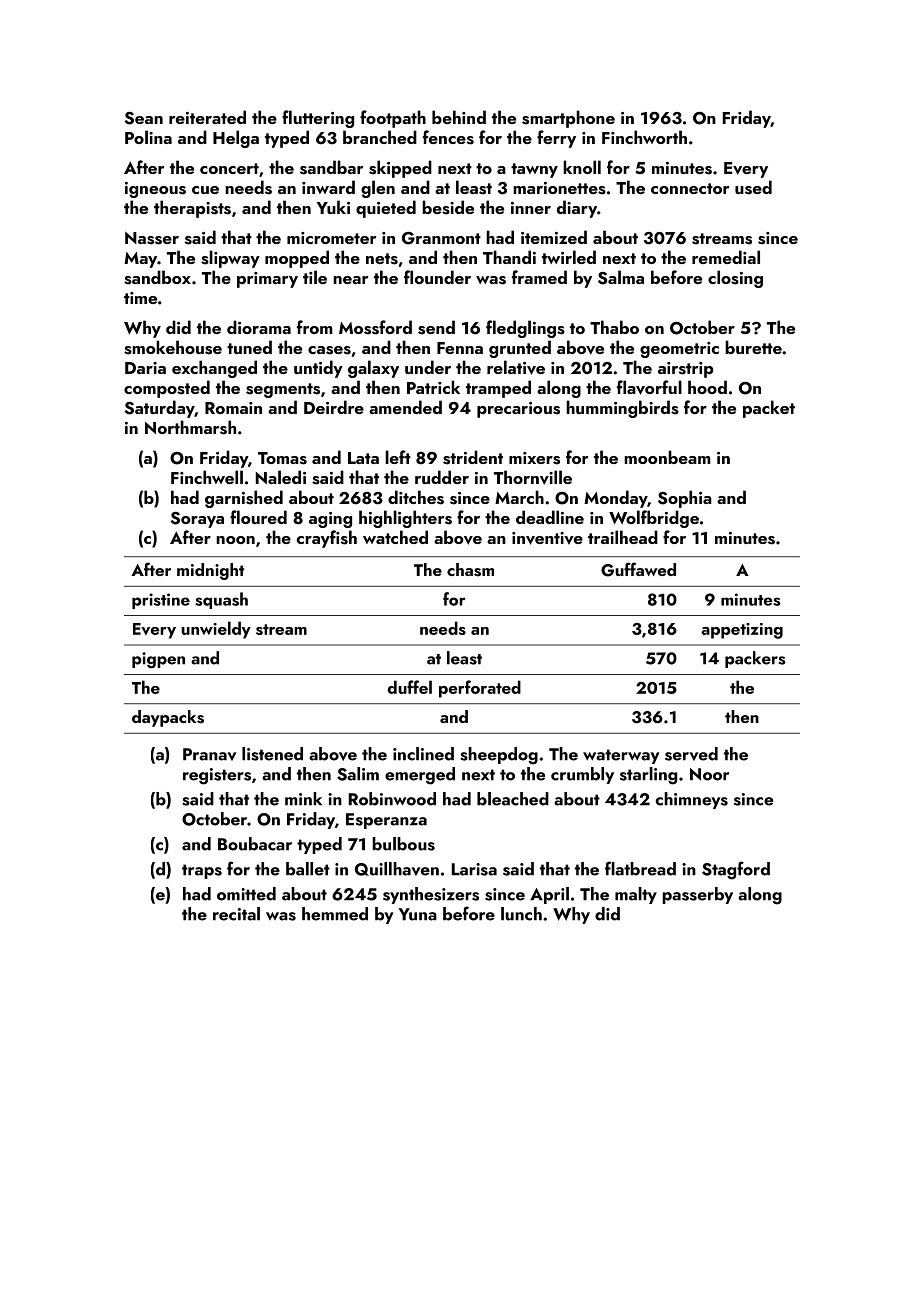 This image has width=924, height=1308. What do you see at coordinates (236, 914) in the image?
I see `recital` at bounding box center [236, 914].
